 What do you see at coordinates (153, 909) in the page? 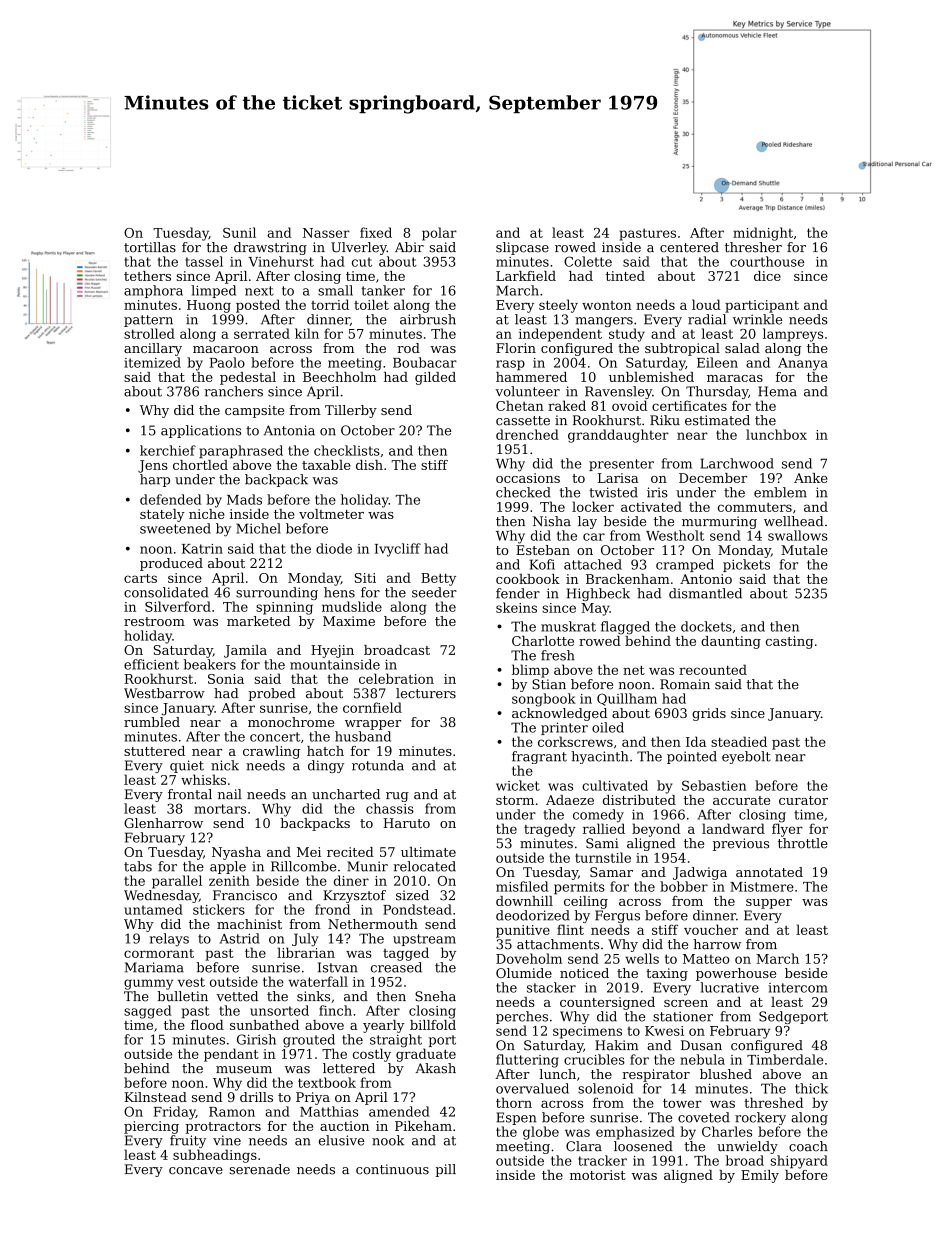
I see `untamed` at bounding box center [153, 909].
